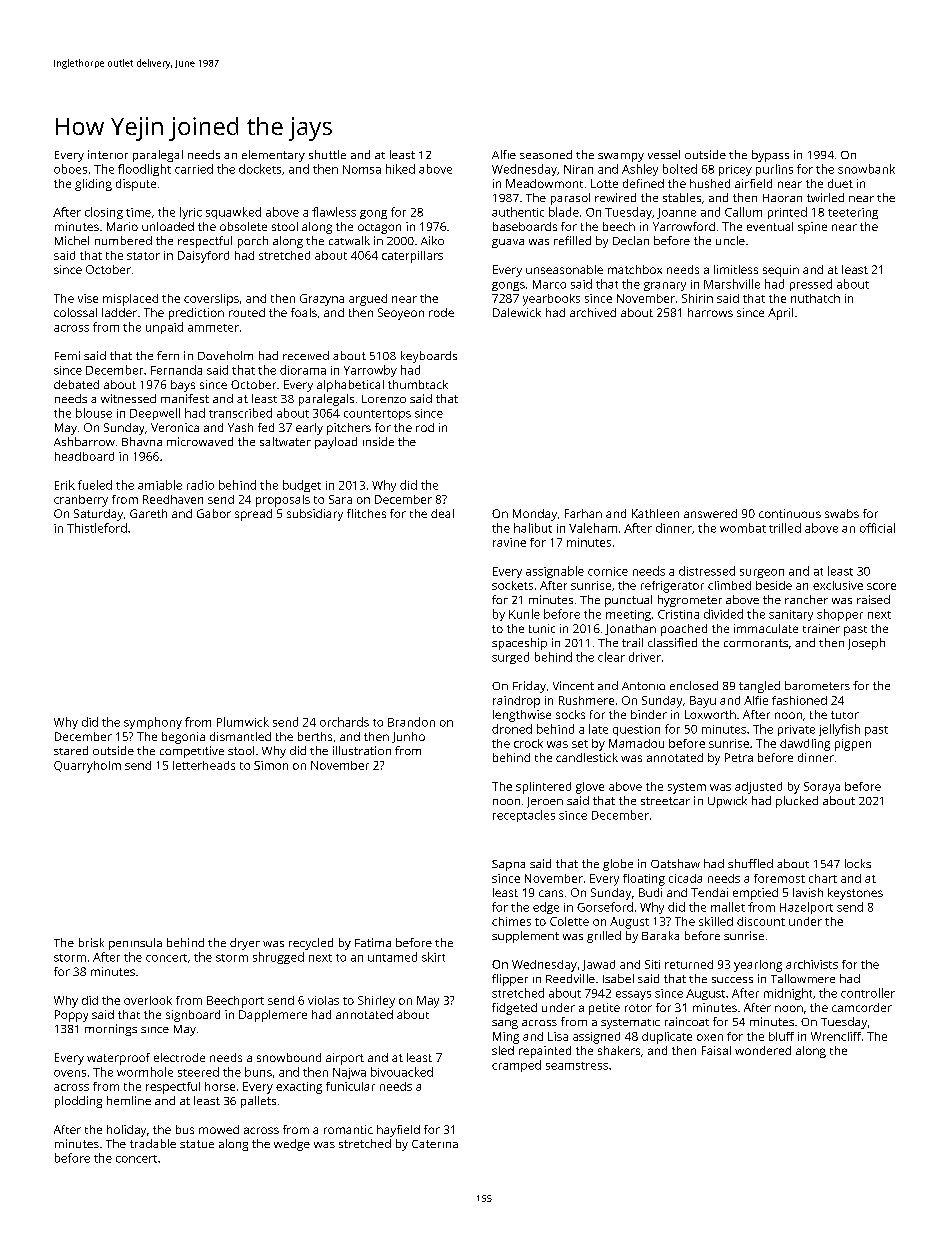  Describe the element at coordinates (770, 156) in the page. I see `bypass` at that location.
